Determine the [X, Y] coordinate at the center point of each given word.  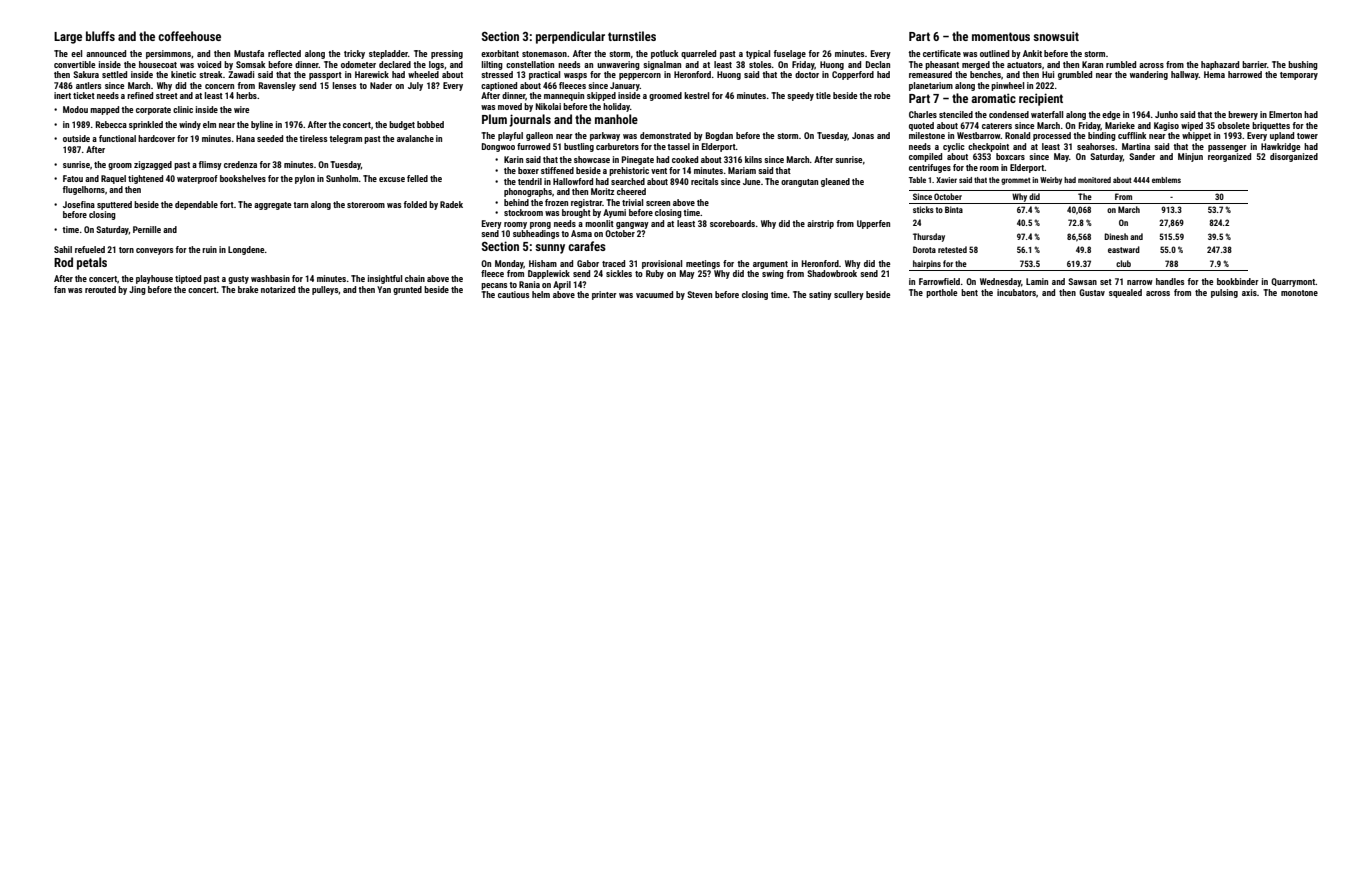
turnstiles [632, 36]
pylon [305, 179]
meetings [703, 264]
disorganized [1294, 157]
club [1123, 263]
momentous [1001, 36]
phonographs [528, 192]
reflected [284, 53]
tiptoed [188, 279]
